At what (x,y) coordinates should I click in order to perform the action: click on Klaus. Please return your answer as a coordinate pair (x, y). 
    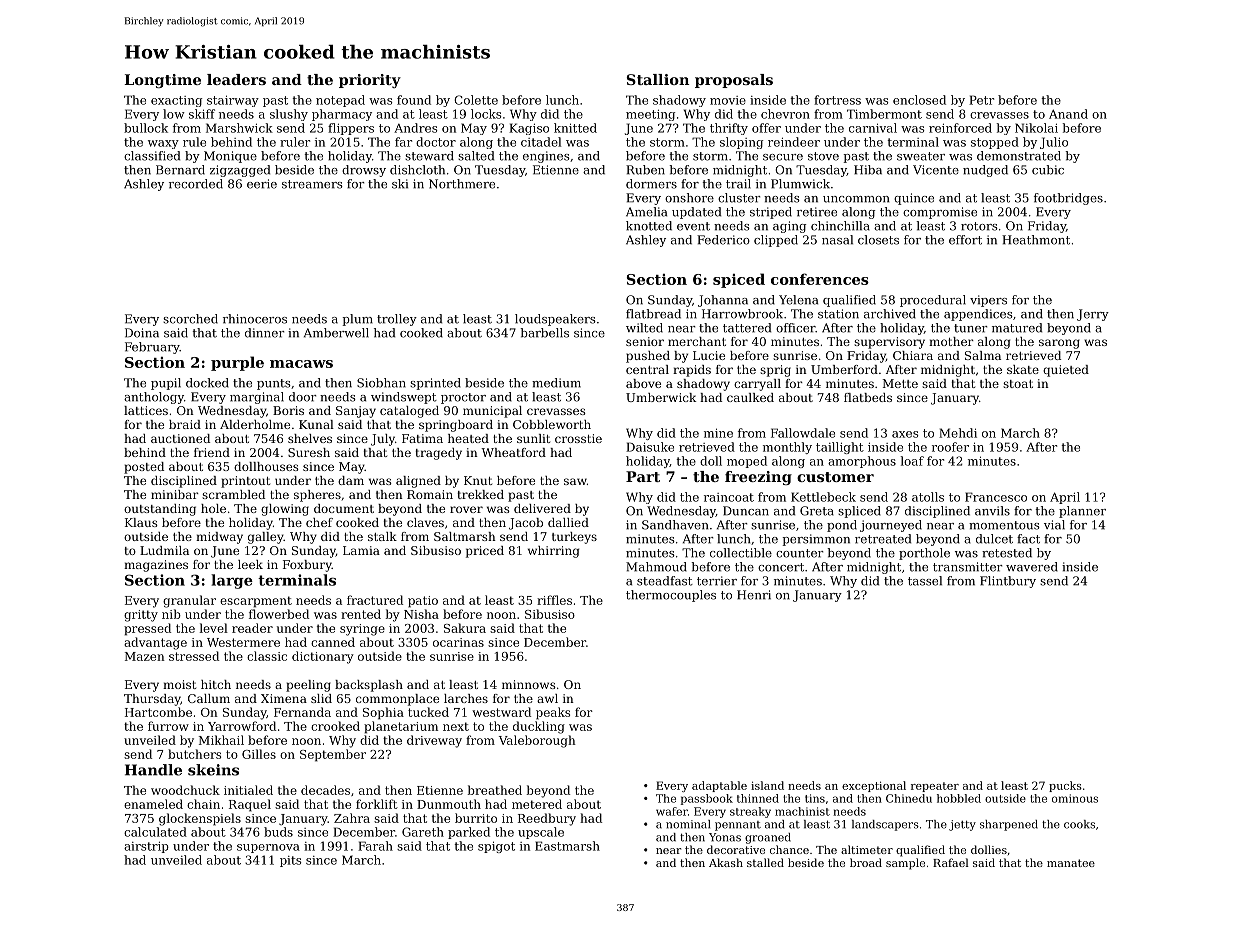
    Looking at the image, I should click on (141, 522).
